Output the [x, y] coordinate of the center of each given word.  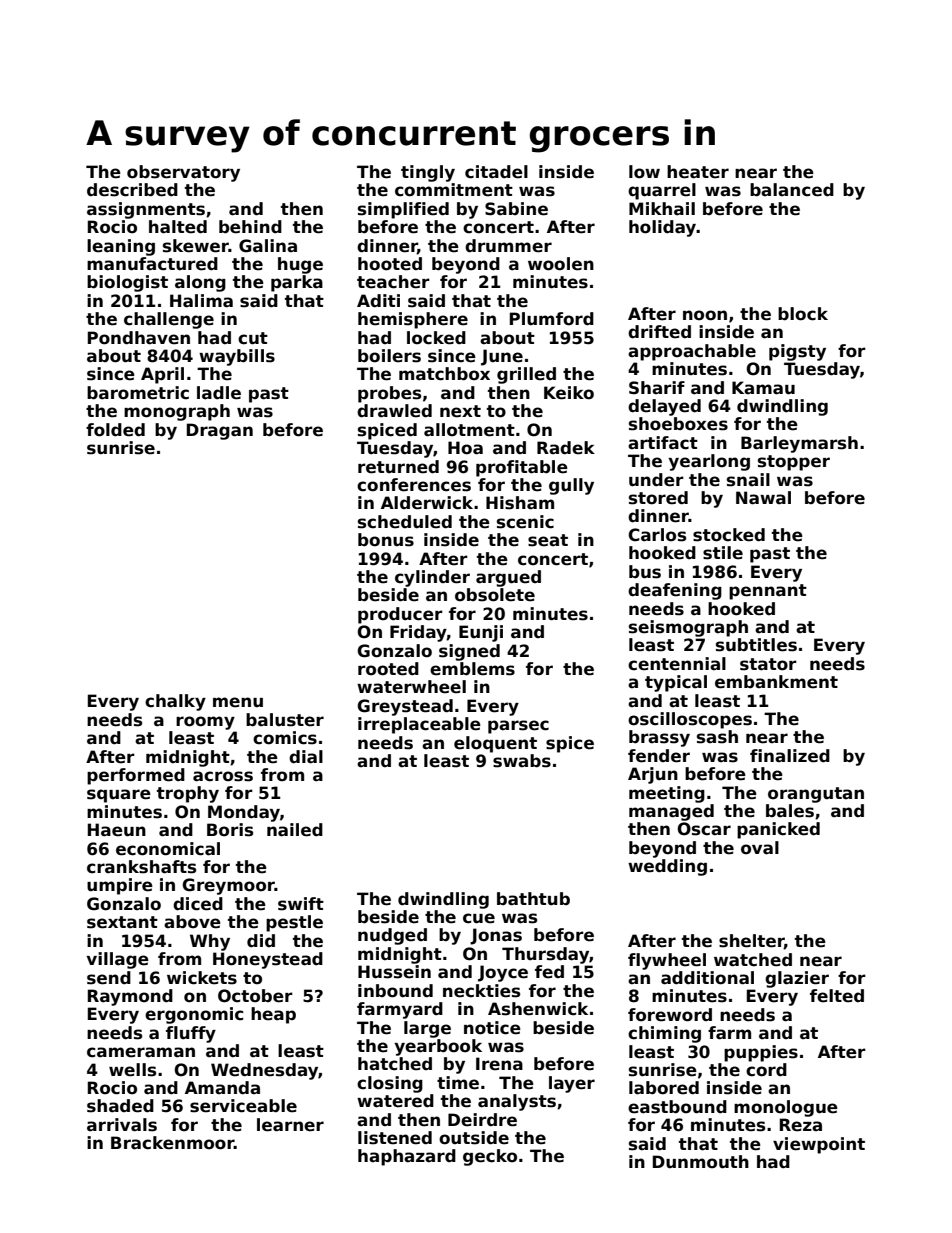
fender [659, 756]
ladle [219, 393]
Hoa [465, 448]
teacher [393, 282]
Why [210, 942]
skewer [196, 246]
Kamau [763, 388]
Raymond [130, 997]
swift [301, 904]
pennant [768, 592]
